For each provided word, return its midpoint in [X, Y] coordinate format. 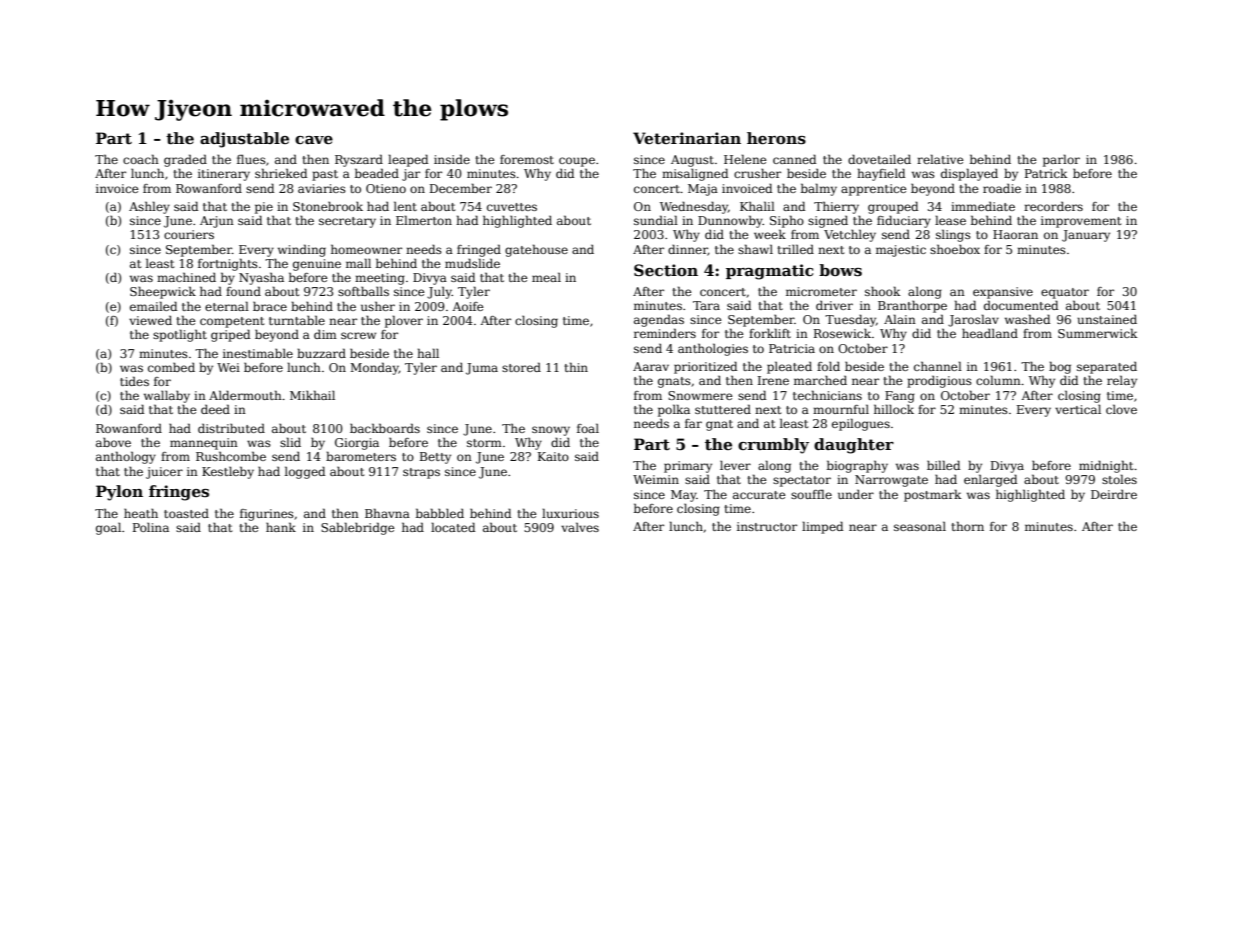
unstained [1107, 319]
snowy [551, 431]
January [1086, 236]
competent [232, 322]
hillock [894, 409]
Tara [706, 305]
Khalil [757, 206]
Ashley [149, 207]
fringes [179, 493]
